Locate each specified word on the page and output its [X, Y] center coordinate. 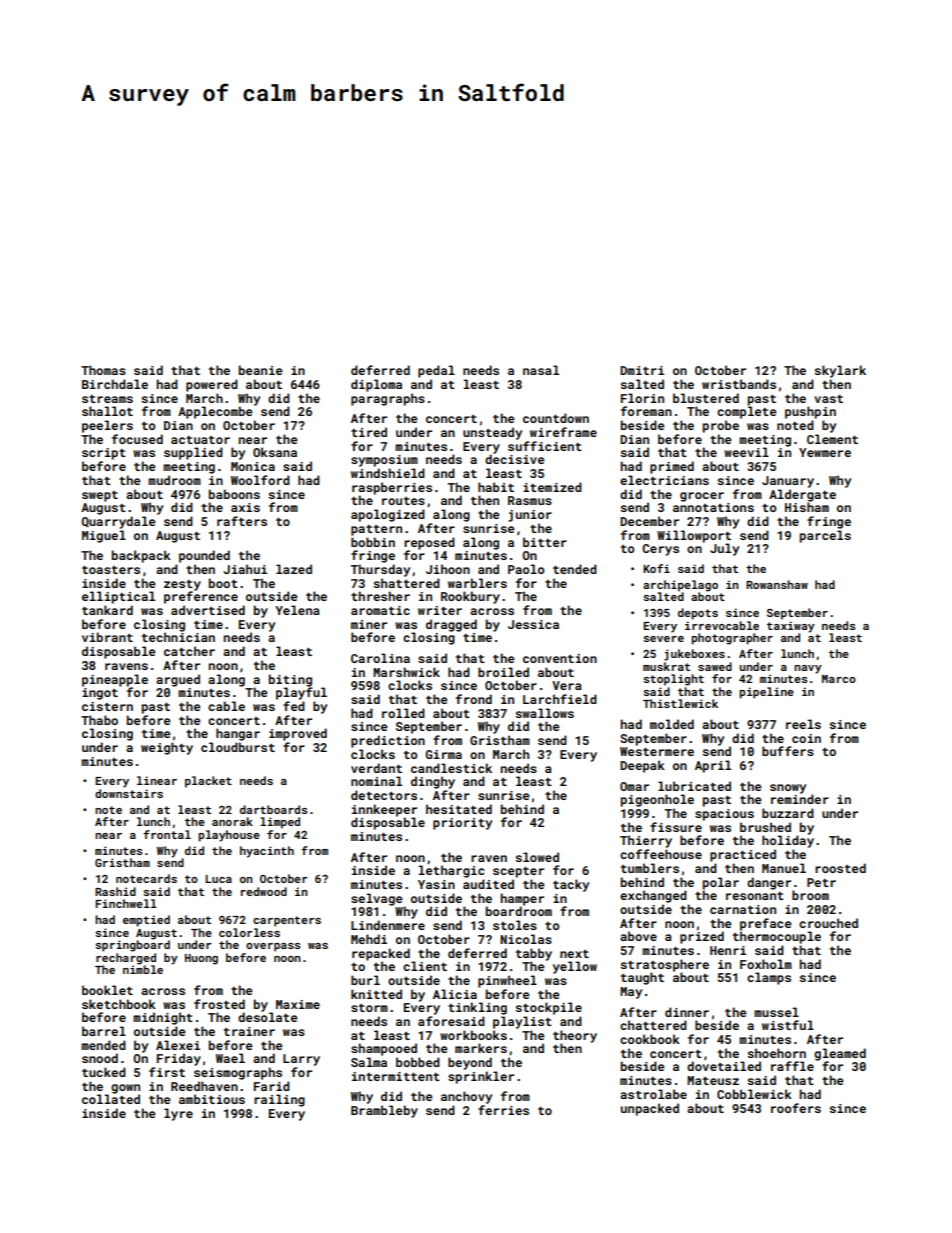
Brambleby [384, 1111]
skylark [840, 371]
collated [111, 1099]
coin [806, 738]
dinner [687, 1012]
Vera [567, 685]
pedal [436, 371]
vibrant [107, 637]
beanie [261, 370]
